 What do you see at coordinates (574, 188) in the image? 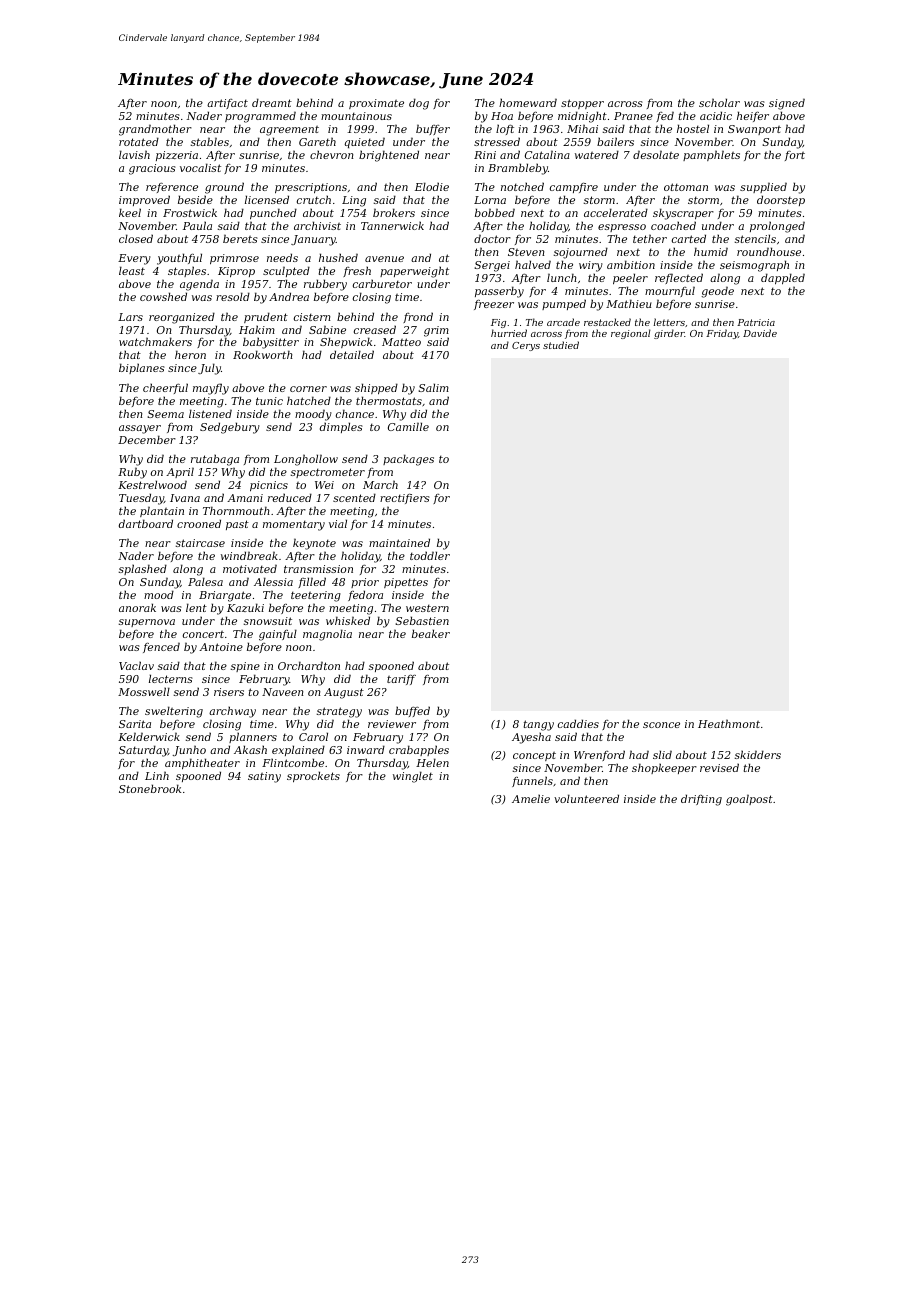
I see `campfire` at bounding box center [574, 188].
